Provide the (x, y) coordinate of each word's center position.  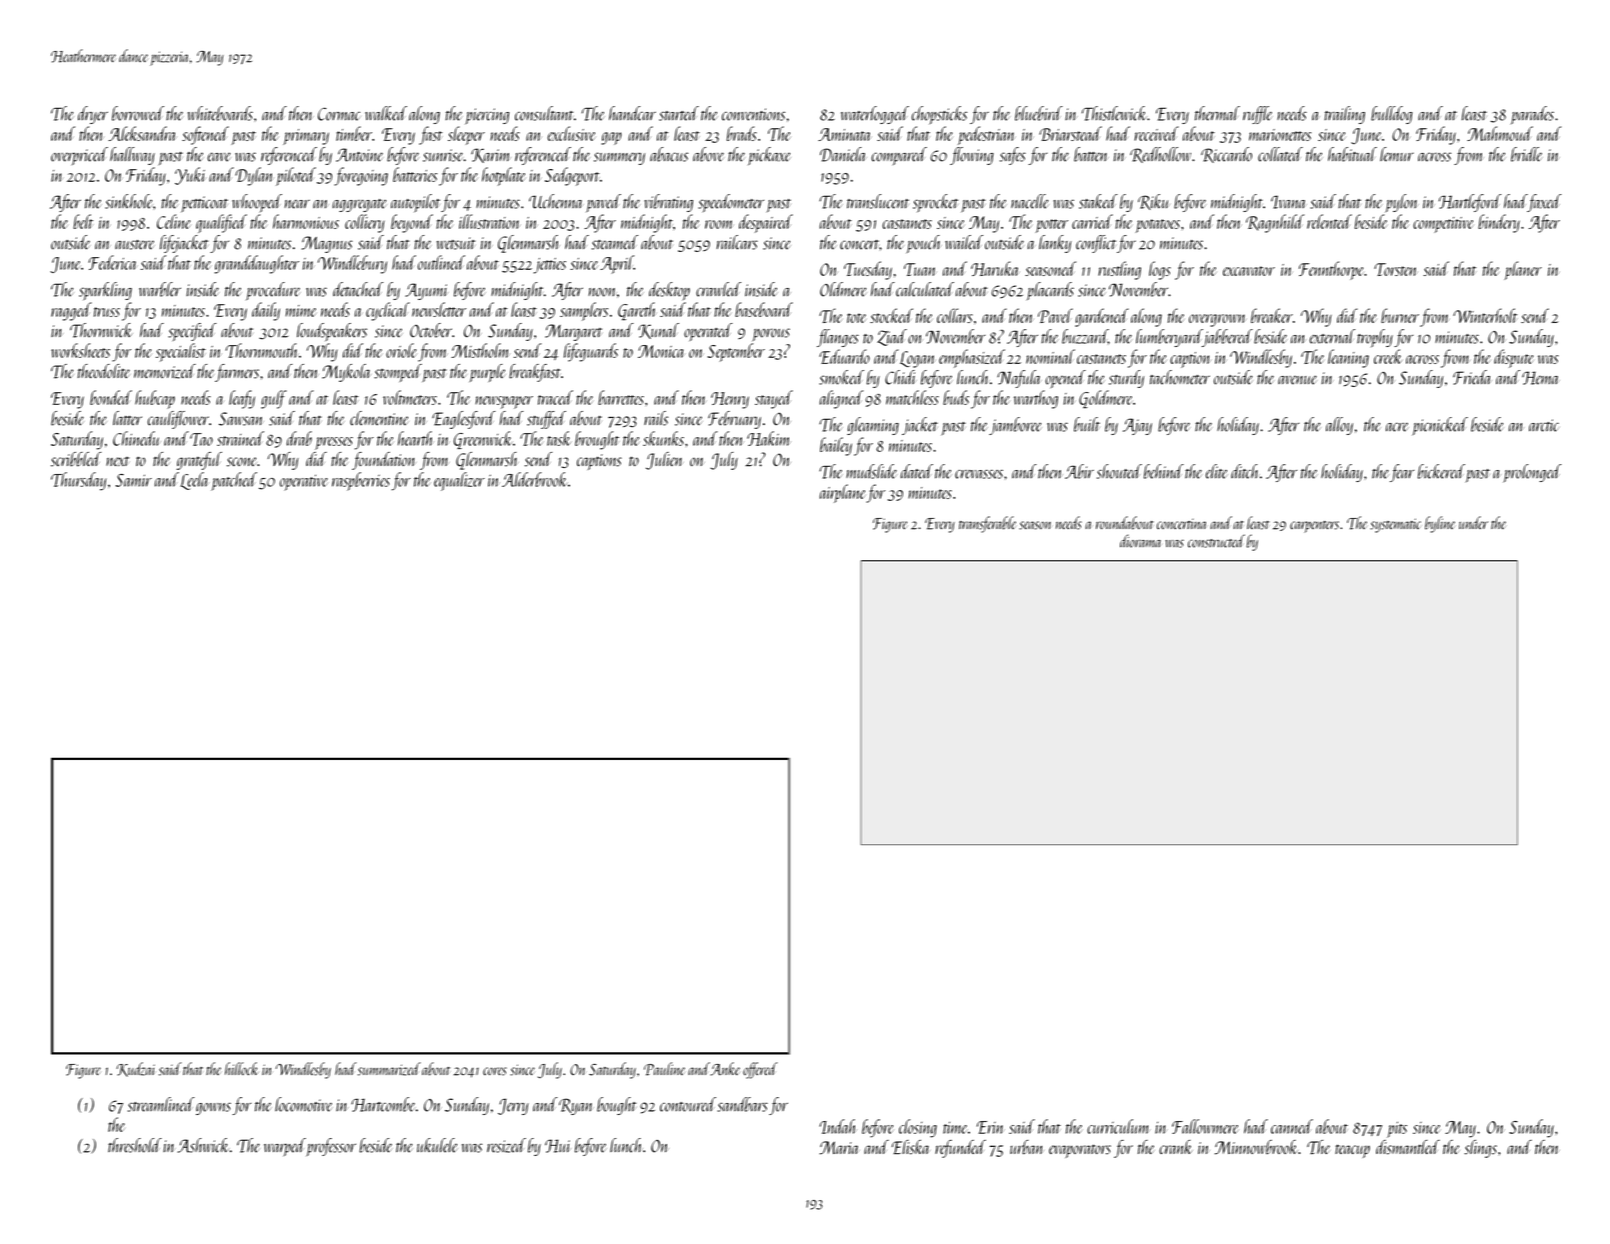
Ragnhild (1275, 223)
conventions (753, 114)
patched (234, 481)
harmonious (306, 221)
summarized (389, 1069)
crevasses (979, 474)
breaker (1272, 315)
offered (760, 1070)
